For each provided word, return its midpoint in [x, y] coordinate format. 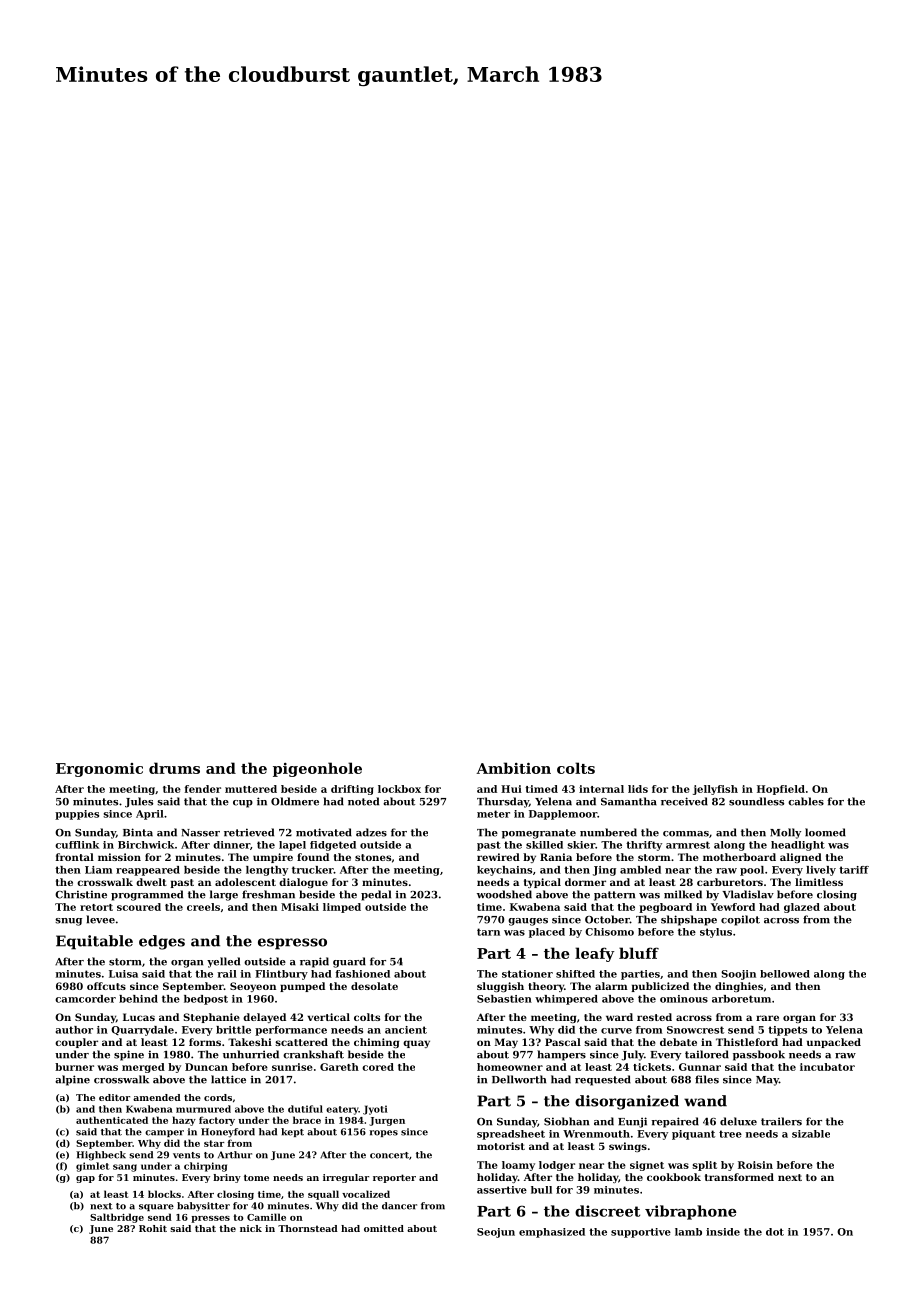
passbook [759, 1055]
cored [378, 1067]
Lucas [139, 1017]
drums [174, 768]
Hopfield [781, 790]
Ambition [513, 768]
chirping [205, 1167]
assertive [502, 1190]
